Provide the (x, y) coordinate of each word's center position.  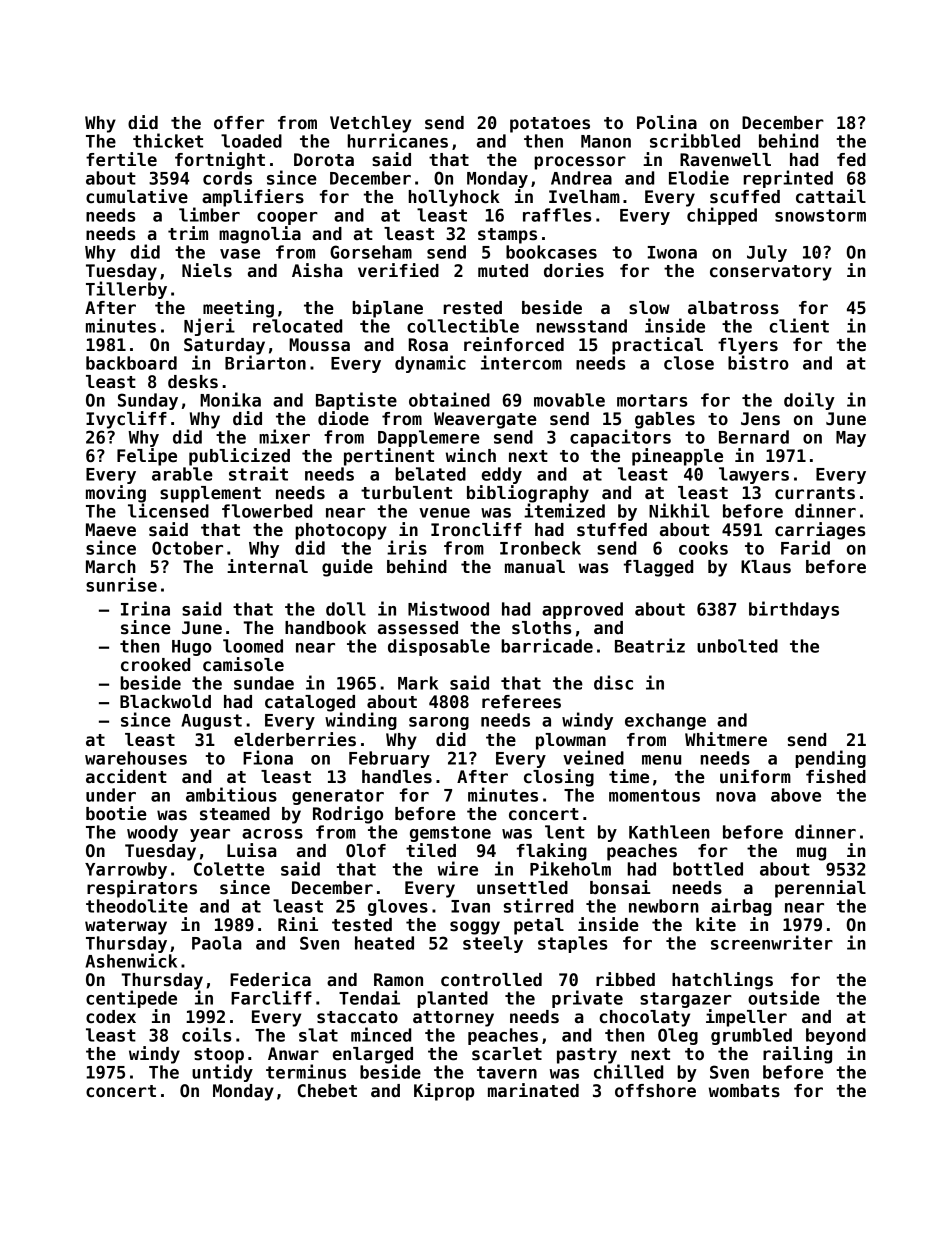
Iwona (672, 252)
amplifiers (253, 198)
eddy (502, 475)
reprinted (788, 179)
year (210, 835)
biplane (387, 309)
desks (193, 382)
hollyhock (454, 198)
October (187, 548)
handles (397, 777)
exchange (665, 721)
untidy (222, 1073)
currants (815, 493)
